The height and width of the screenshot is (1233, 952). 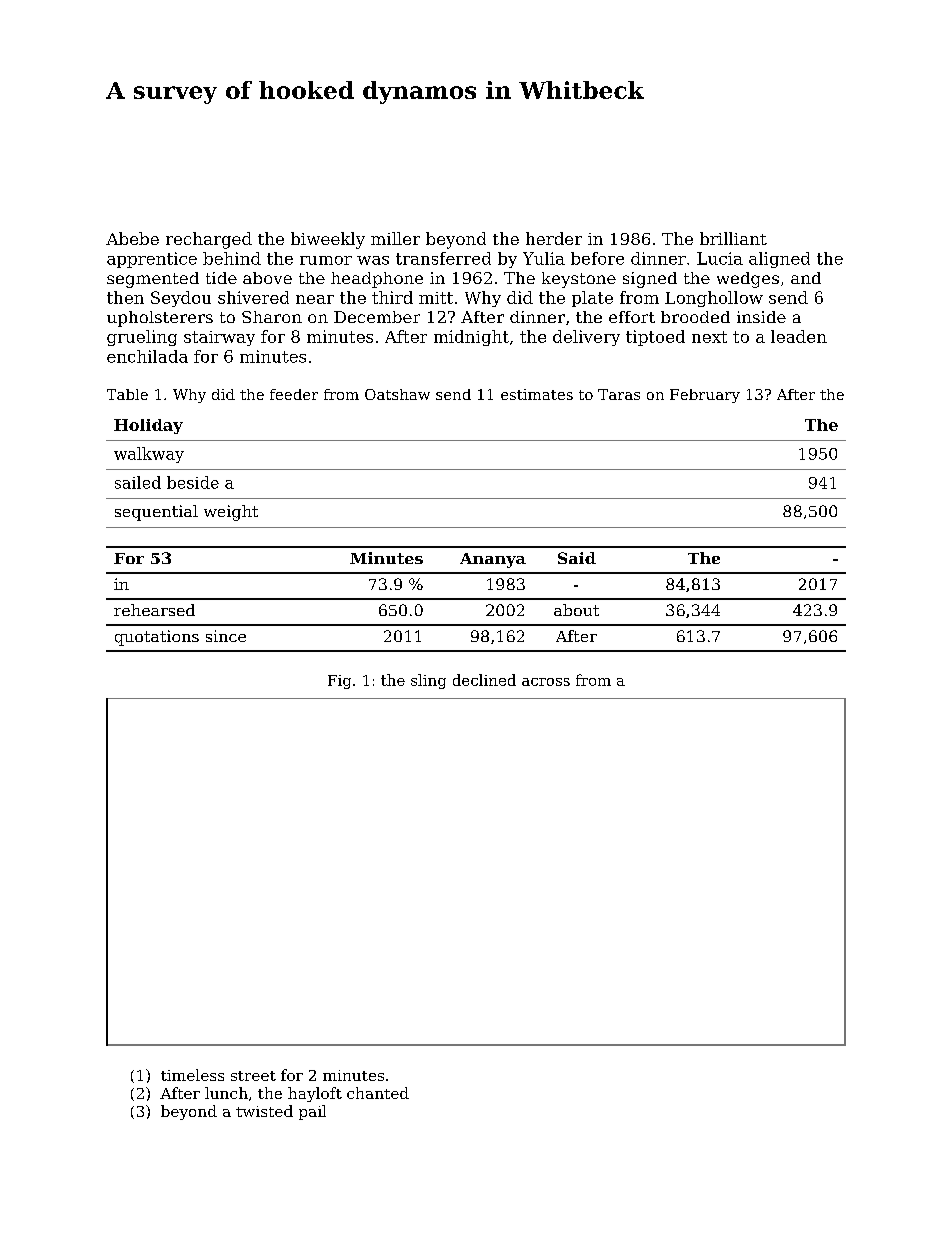 I want to click on Holiday, so click(x=148, y=426).
